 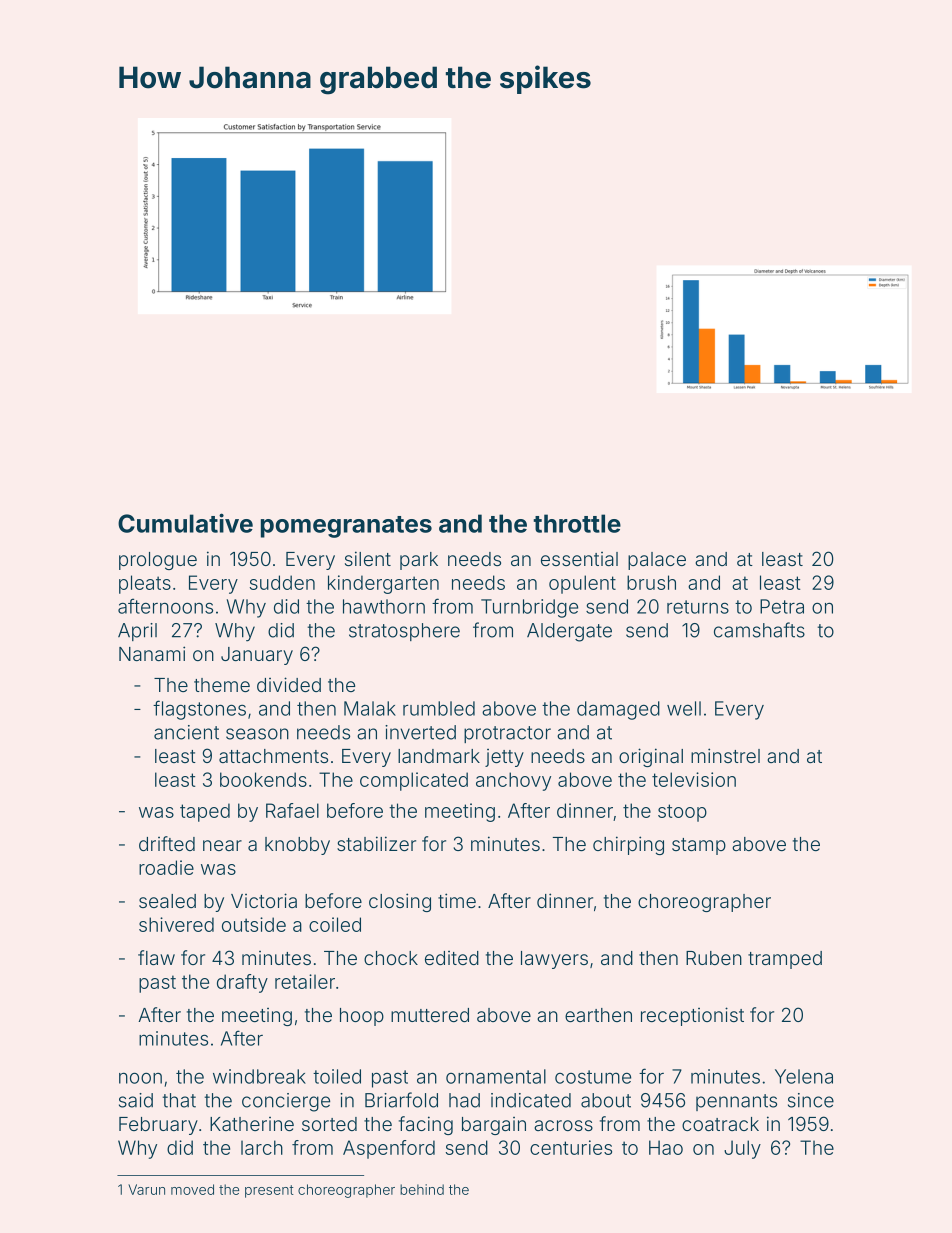 I want to click on pleats, so click(x=145, y=584).
